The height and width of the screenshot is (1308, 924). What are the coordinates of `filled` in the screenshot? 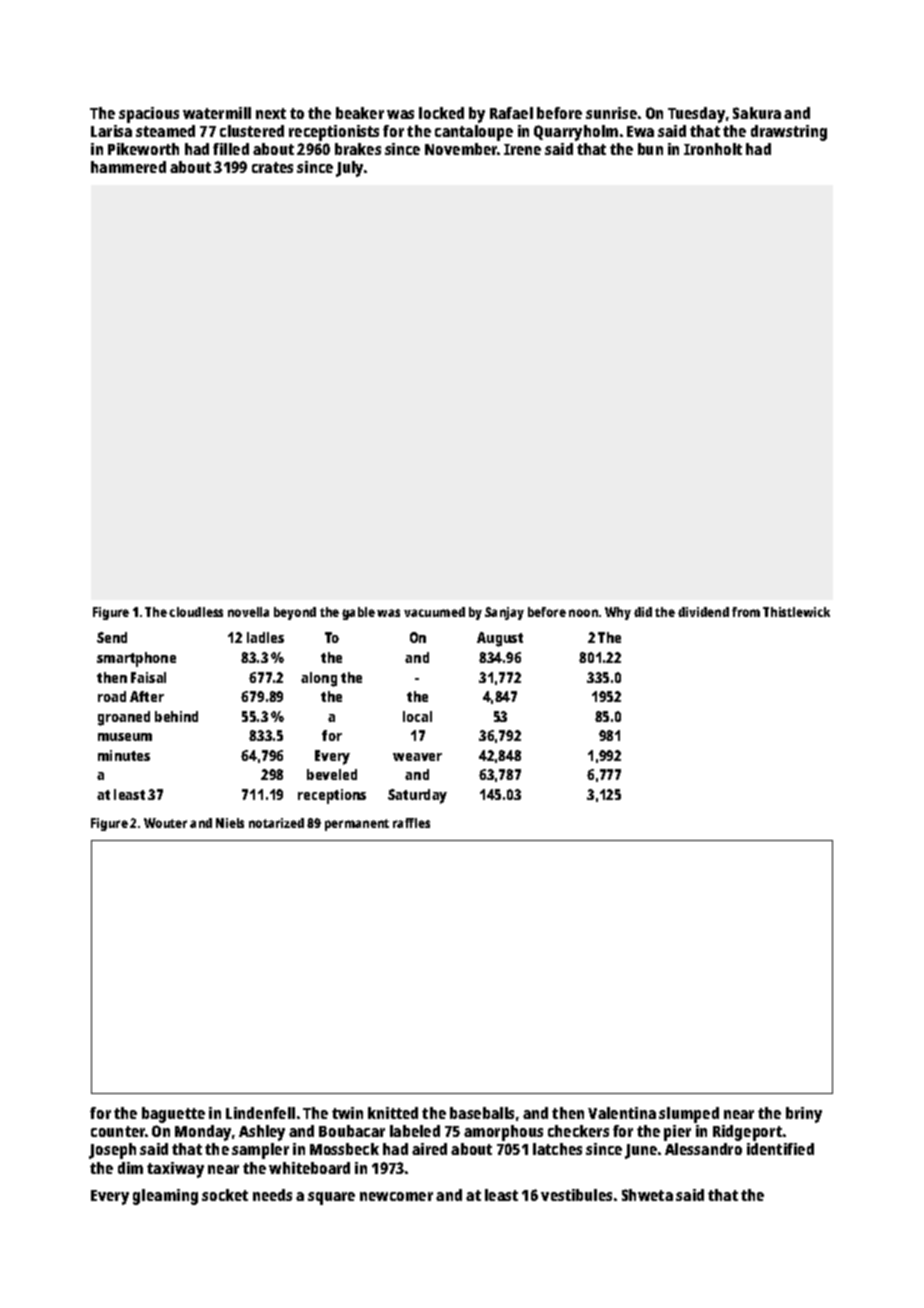 It's located at (231, 149).
